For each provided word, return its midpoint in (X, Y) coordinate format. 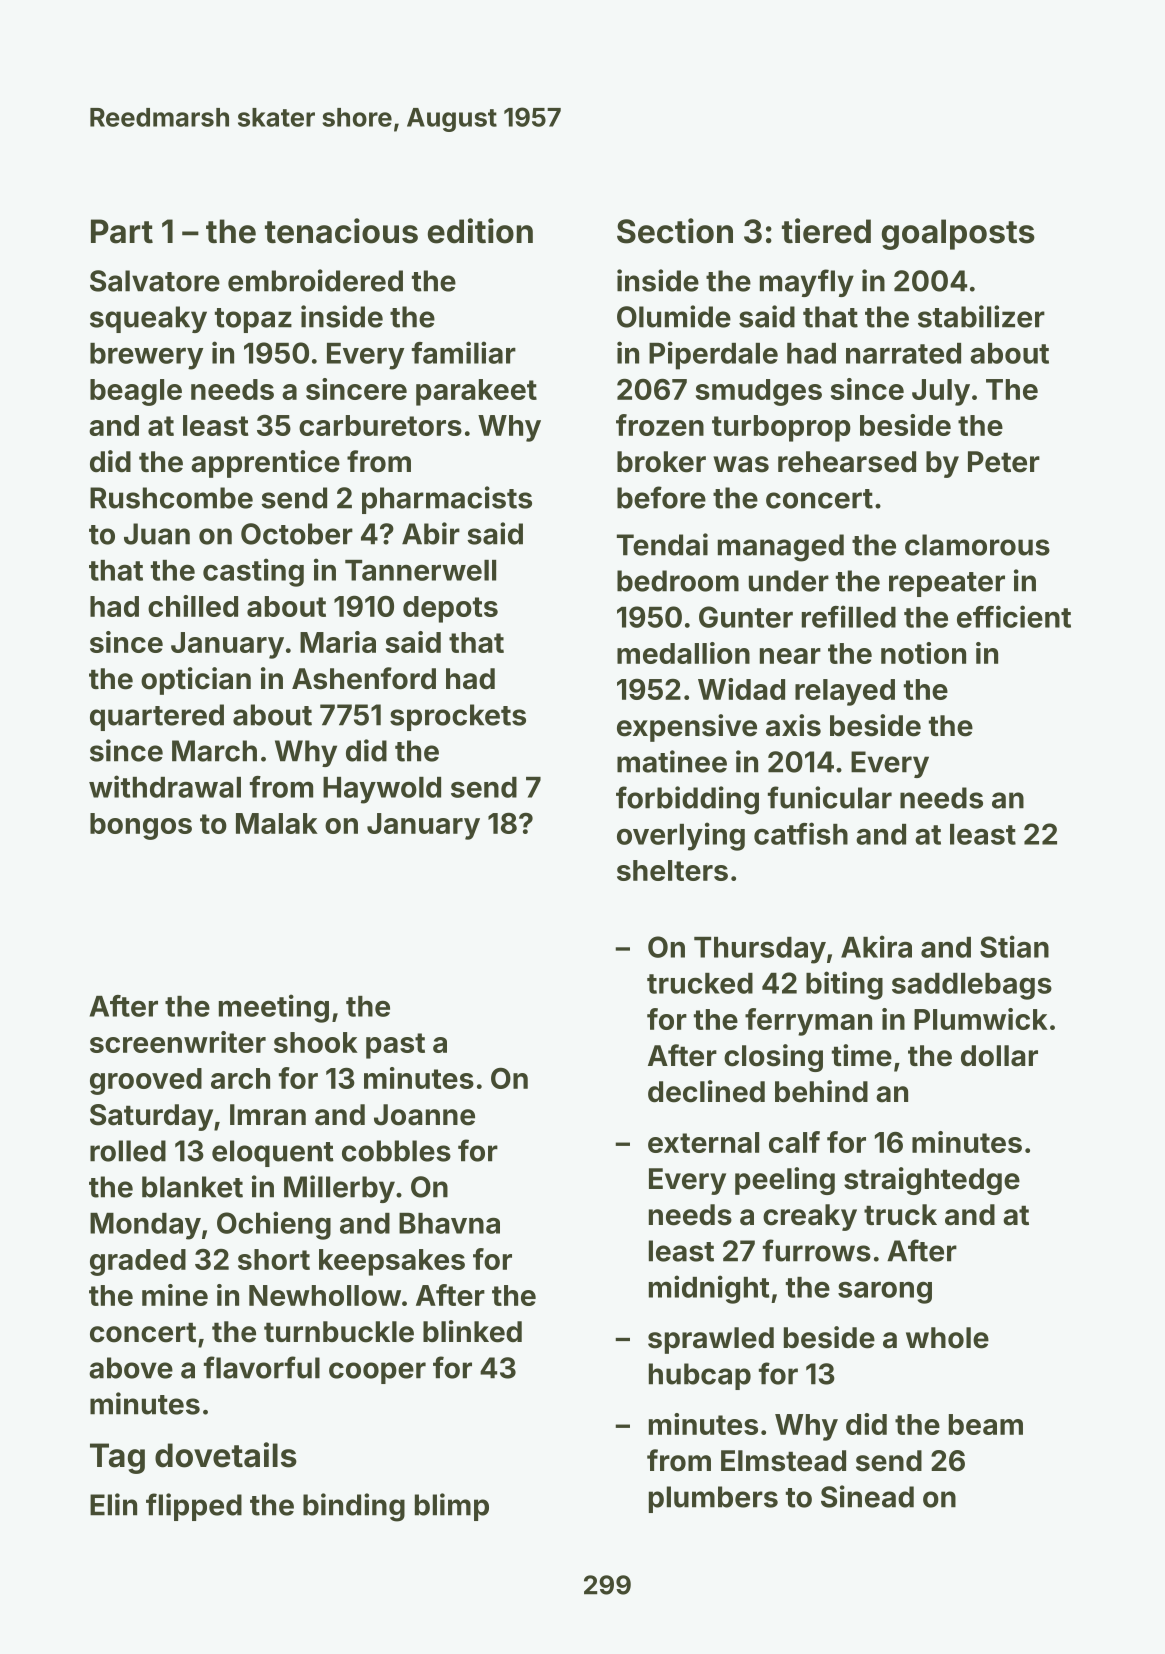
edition (480, 231)
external (703, 1142)
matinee (672, 761)
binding (354, 1507)
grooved (146, 1081)
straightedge (932, 1181)
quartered (157, 717)
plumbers (713, 1499)
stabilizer (981, 316)
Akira (876, 946)
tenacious (341, 231)
